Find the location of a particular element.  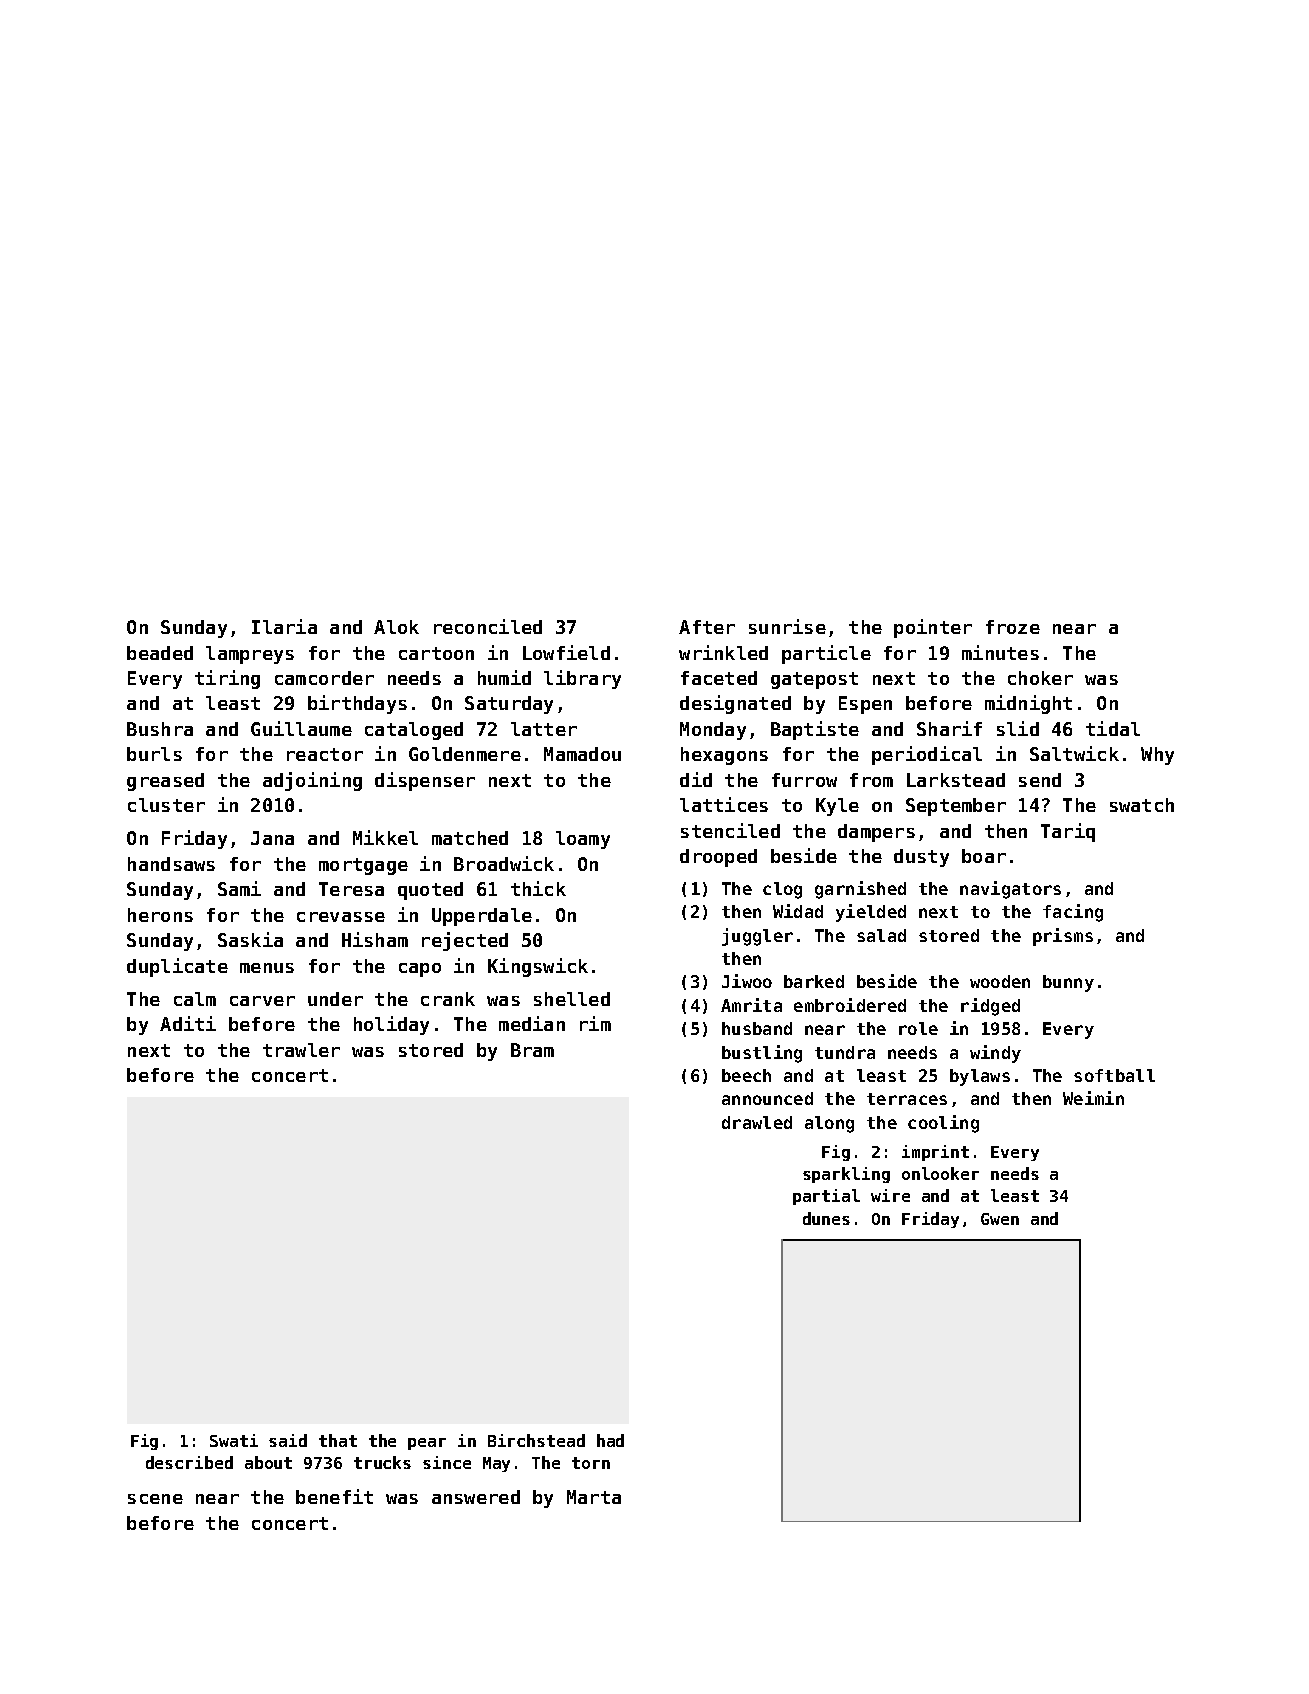

beaded is located at coordinates (160, 653).
